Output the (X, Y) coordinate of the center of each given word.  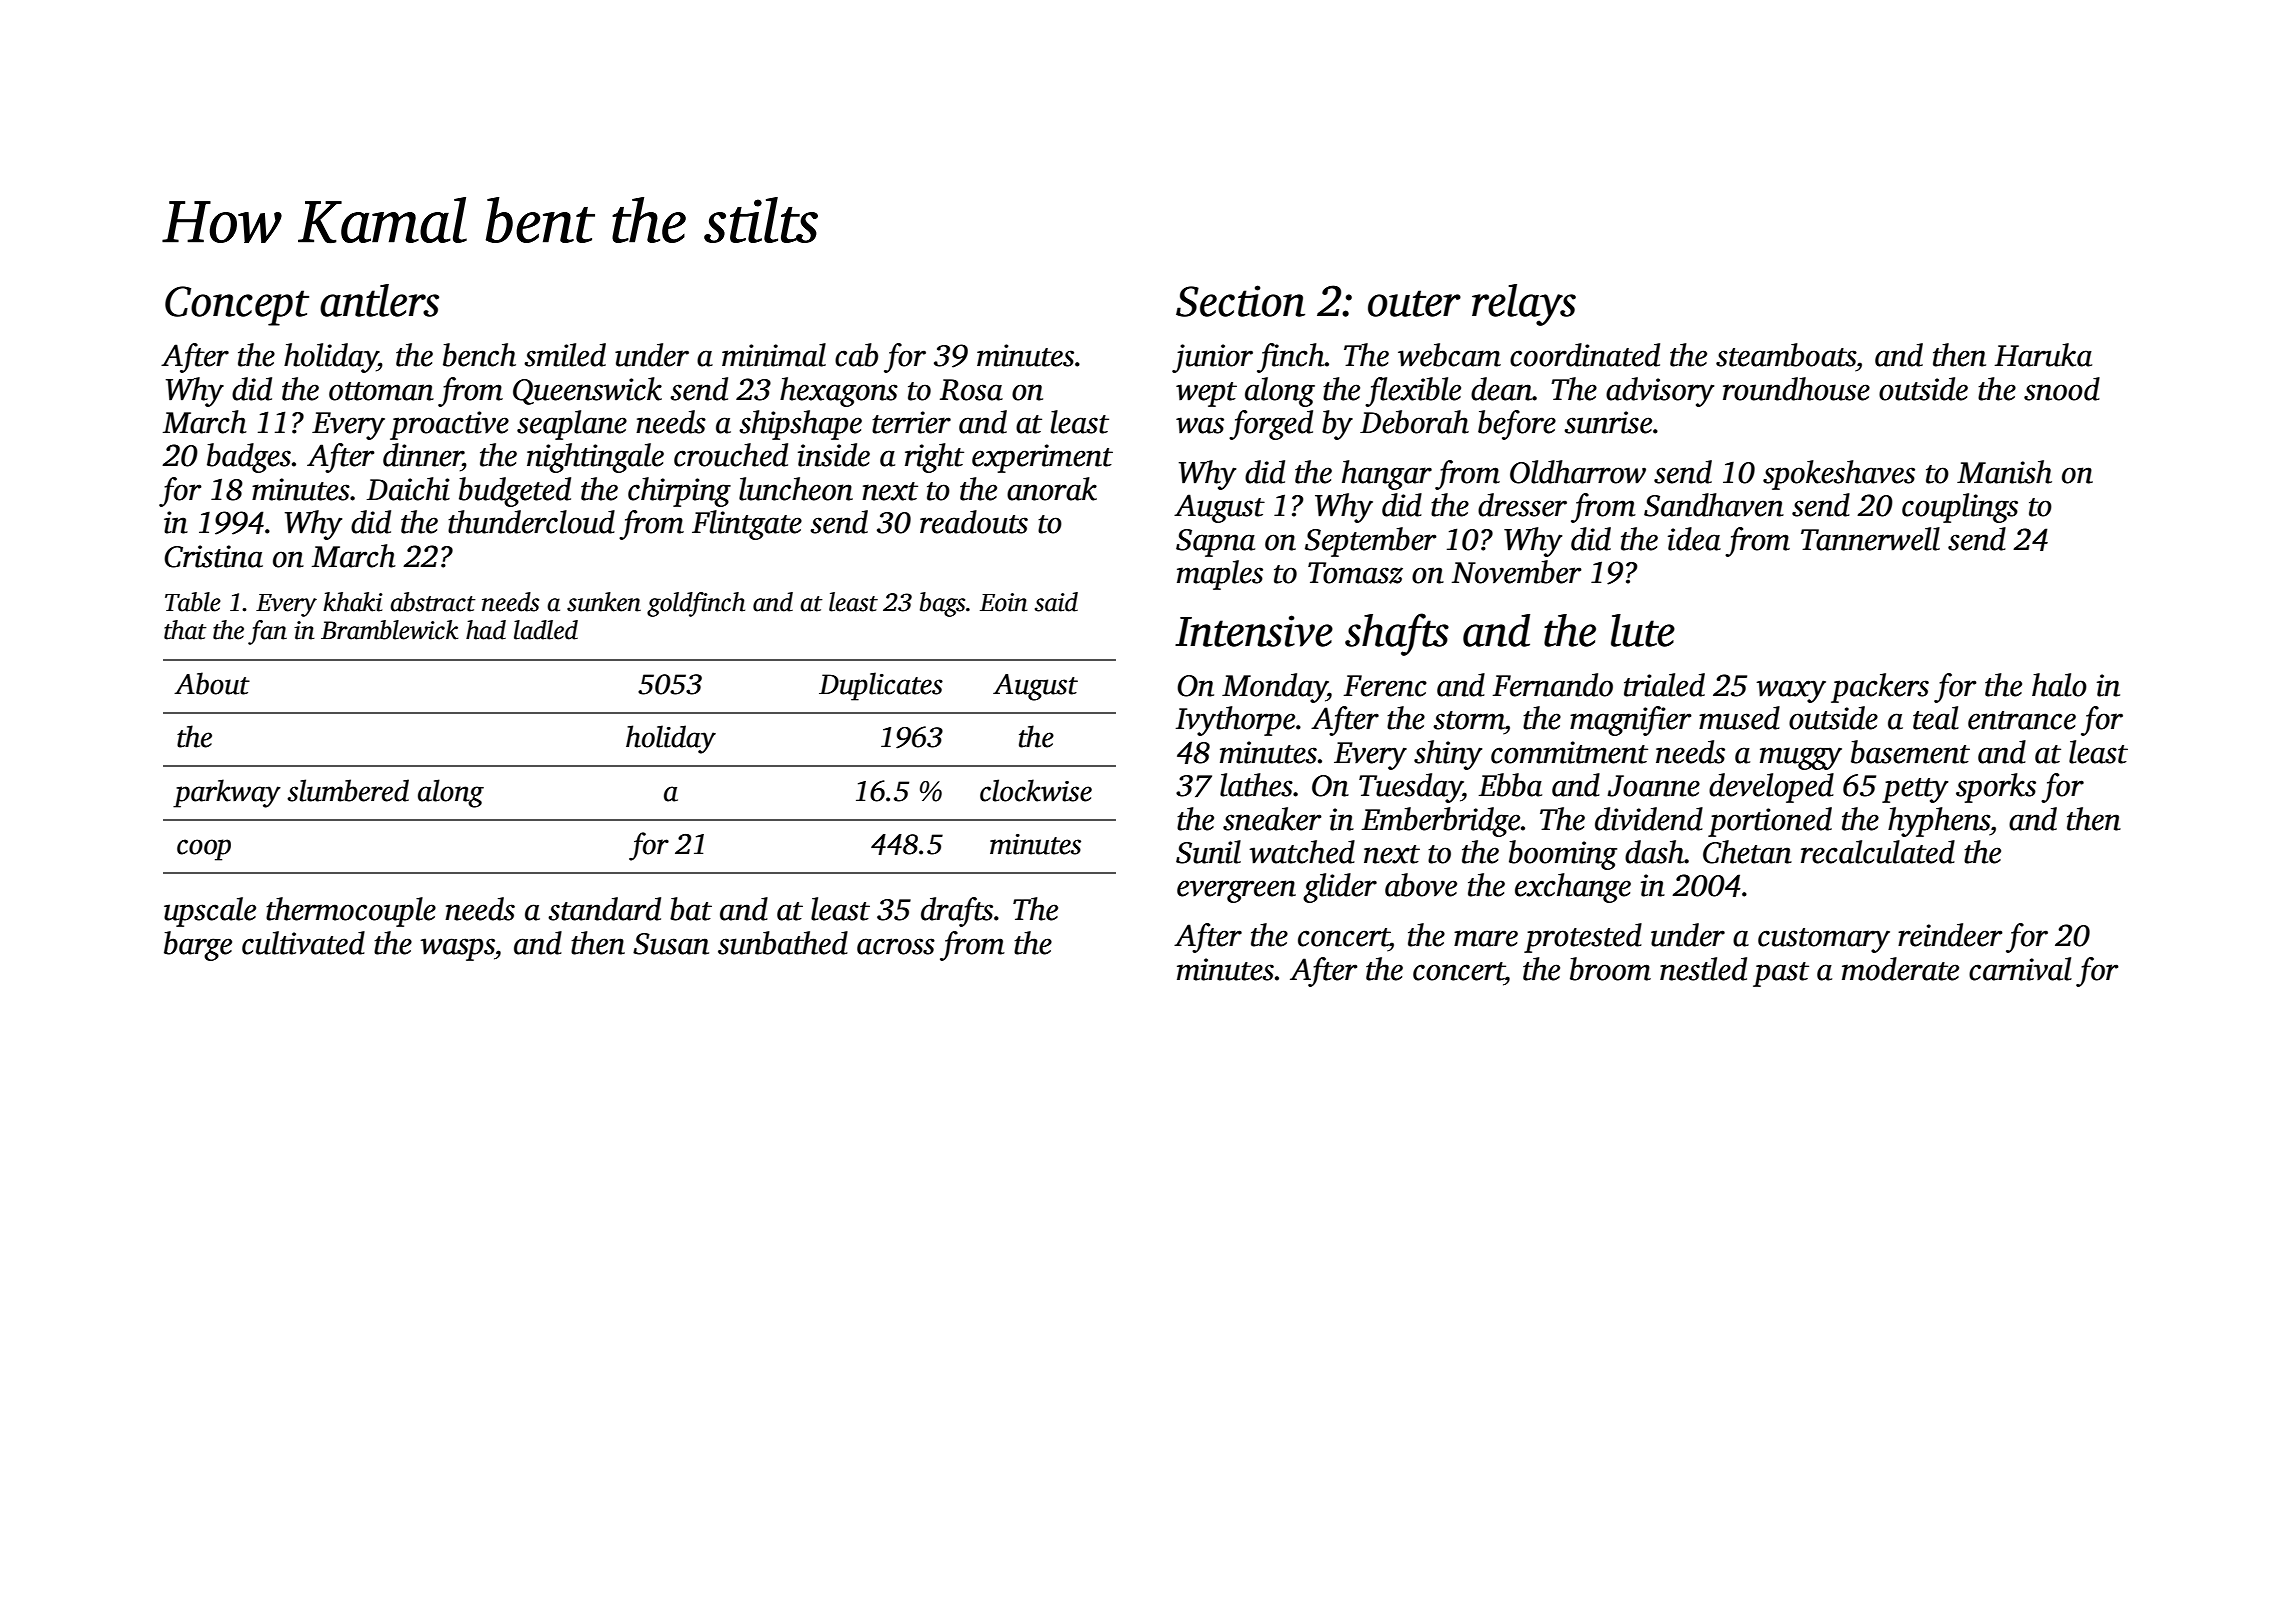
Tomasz (1355, 573)
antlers (379, 300)
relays (1524, 305)
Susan (671, 944)
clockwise (1036, 790)
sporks (1996, 788)
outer (1414, 303)
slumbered (348, 790)
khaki (353, 602)
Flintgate (747, 525)
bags (942, 604)
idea (1694, 539)
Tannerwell (1870, 539)
